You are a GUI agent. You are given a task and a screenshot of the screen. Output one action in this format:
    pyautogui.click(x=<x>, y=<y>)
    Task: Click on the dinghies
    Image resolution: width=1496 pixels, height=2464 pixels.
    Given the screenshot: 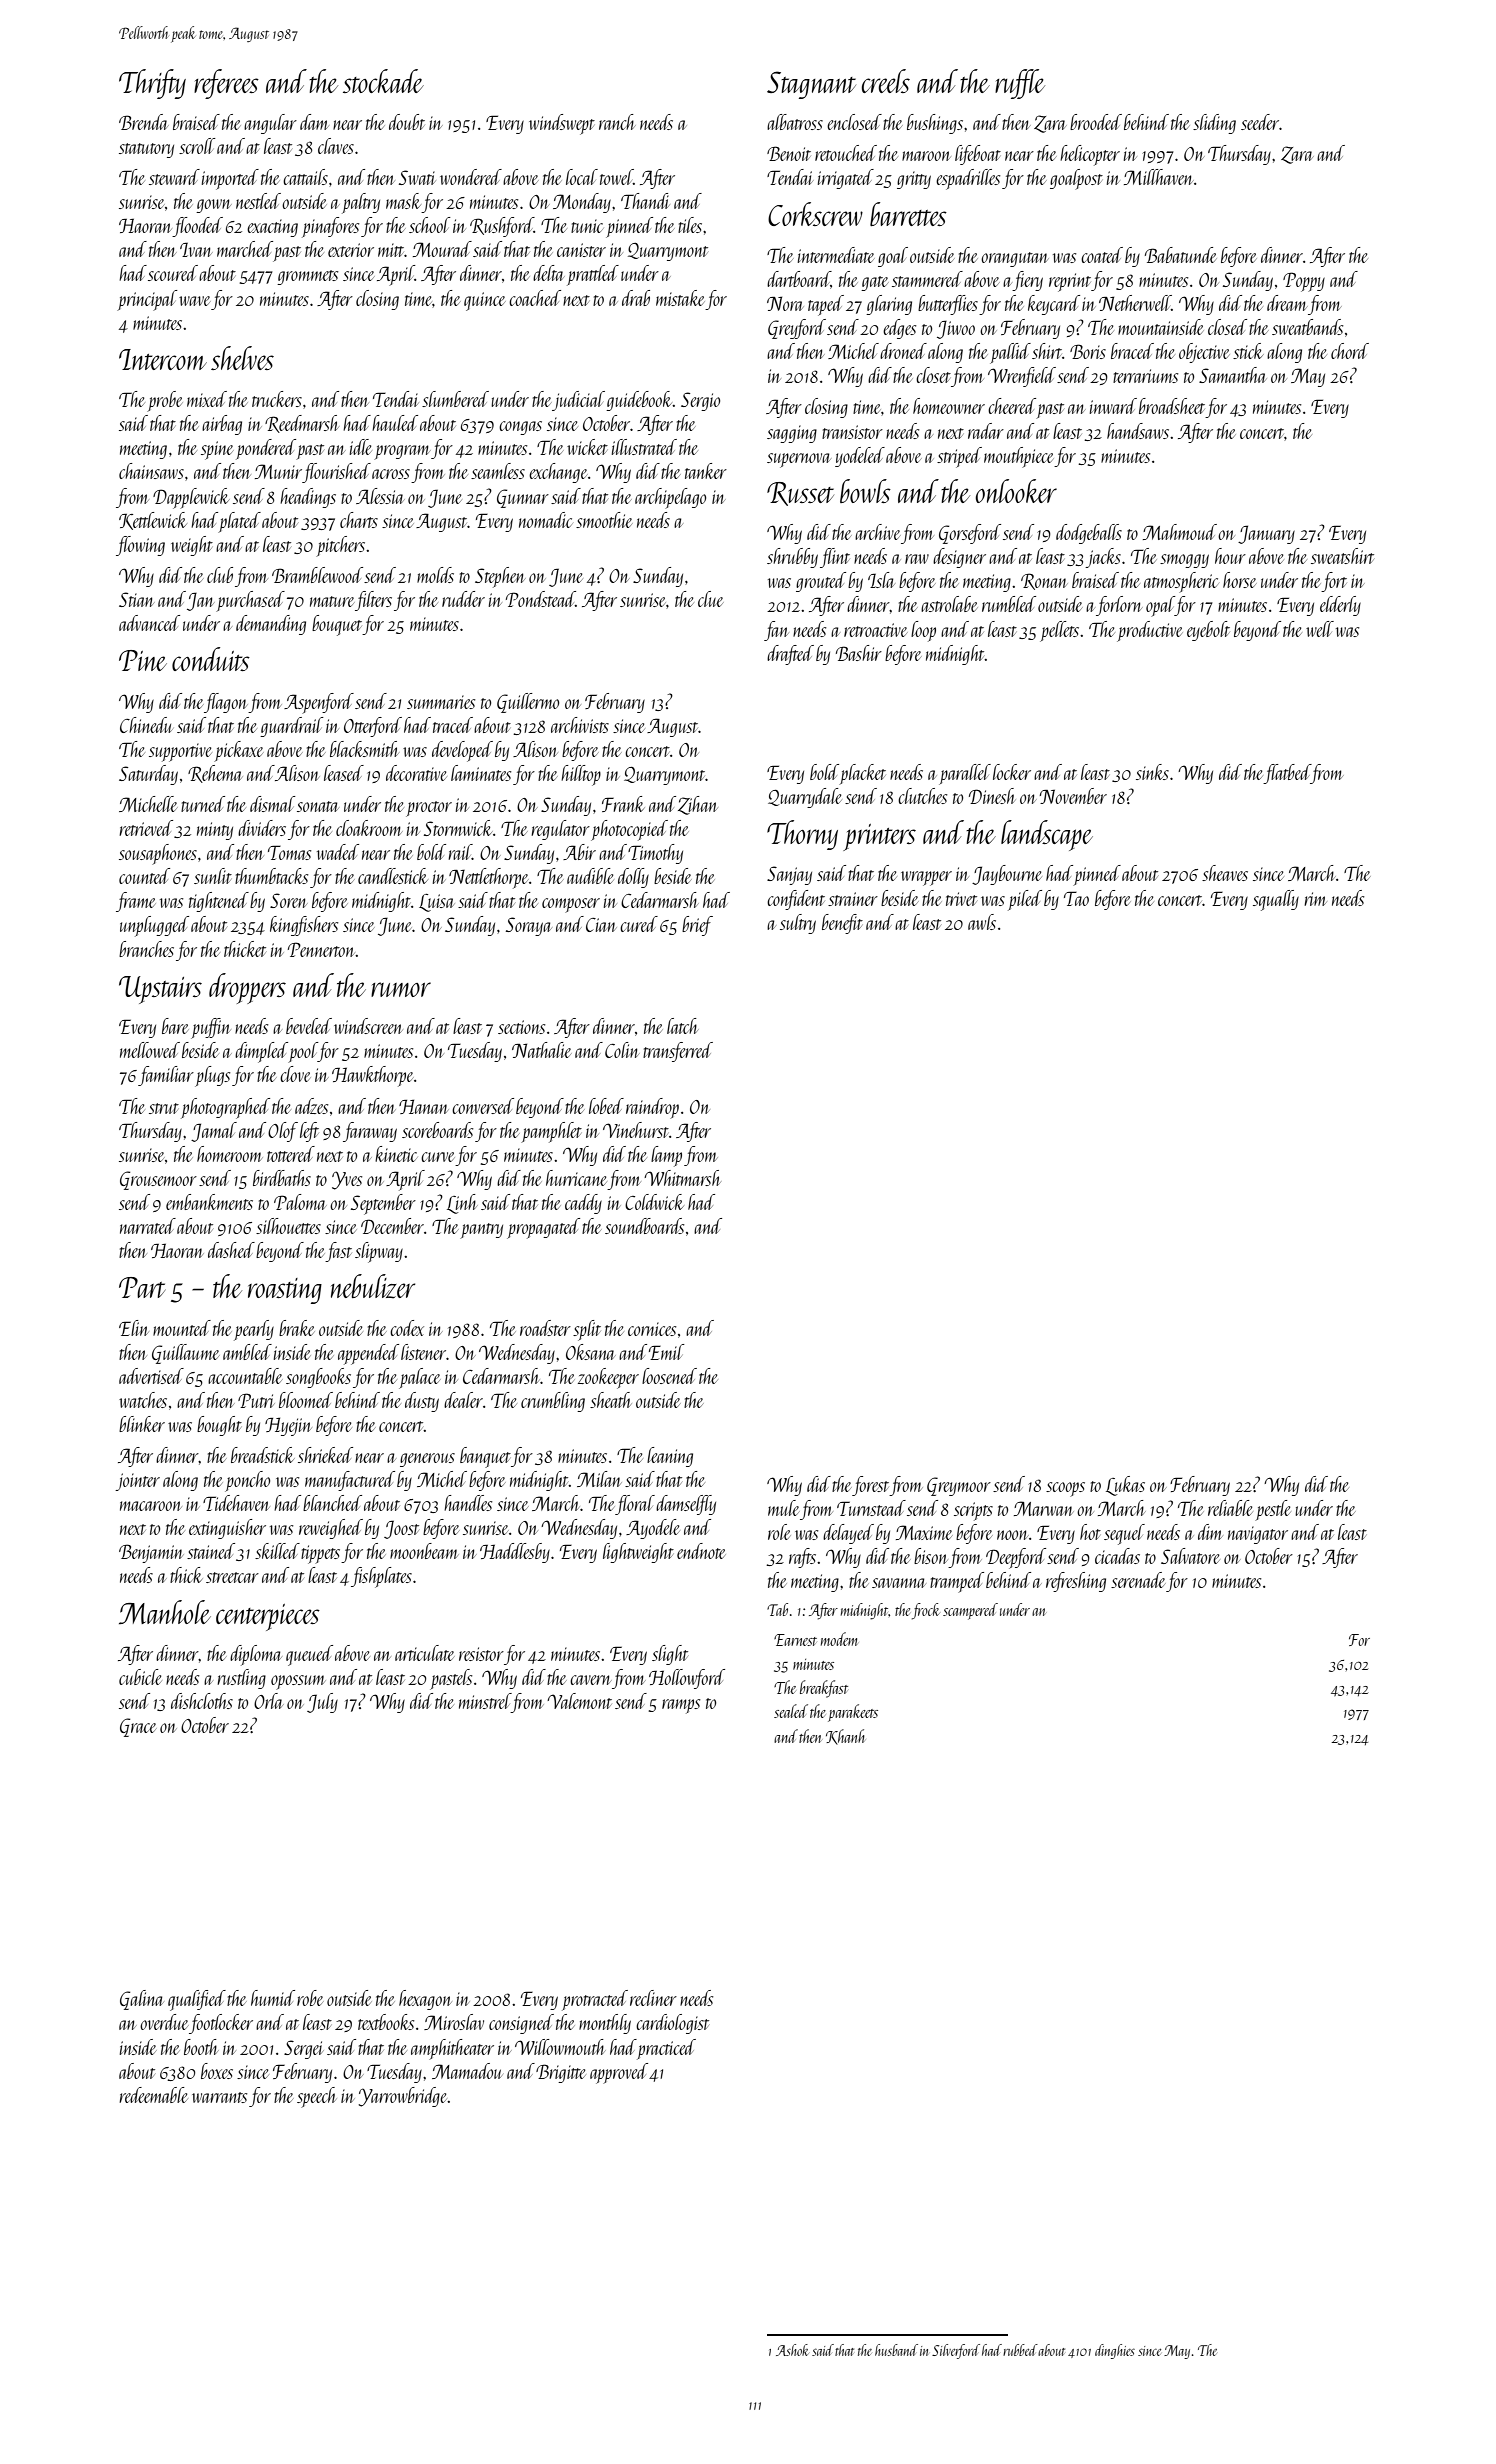 What is the action you would take?
    pyautogui.click(x=1115, y=2351)
